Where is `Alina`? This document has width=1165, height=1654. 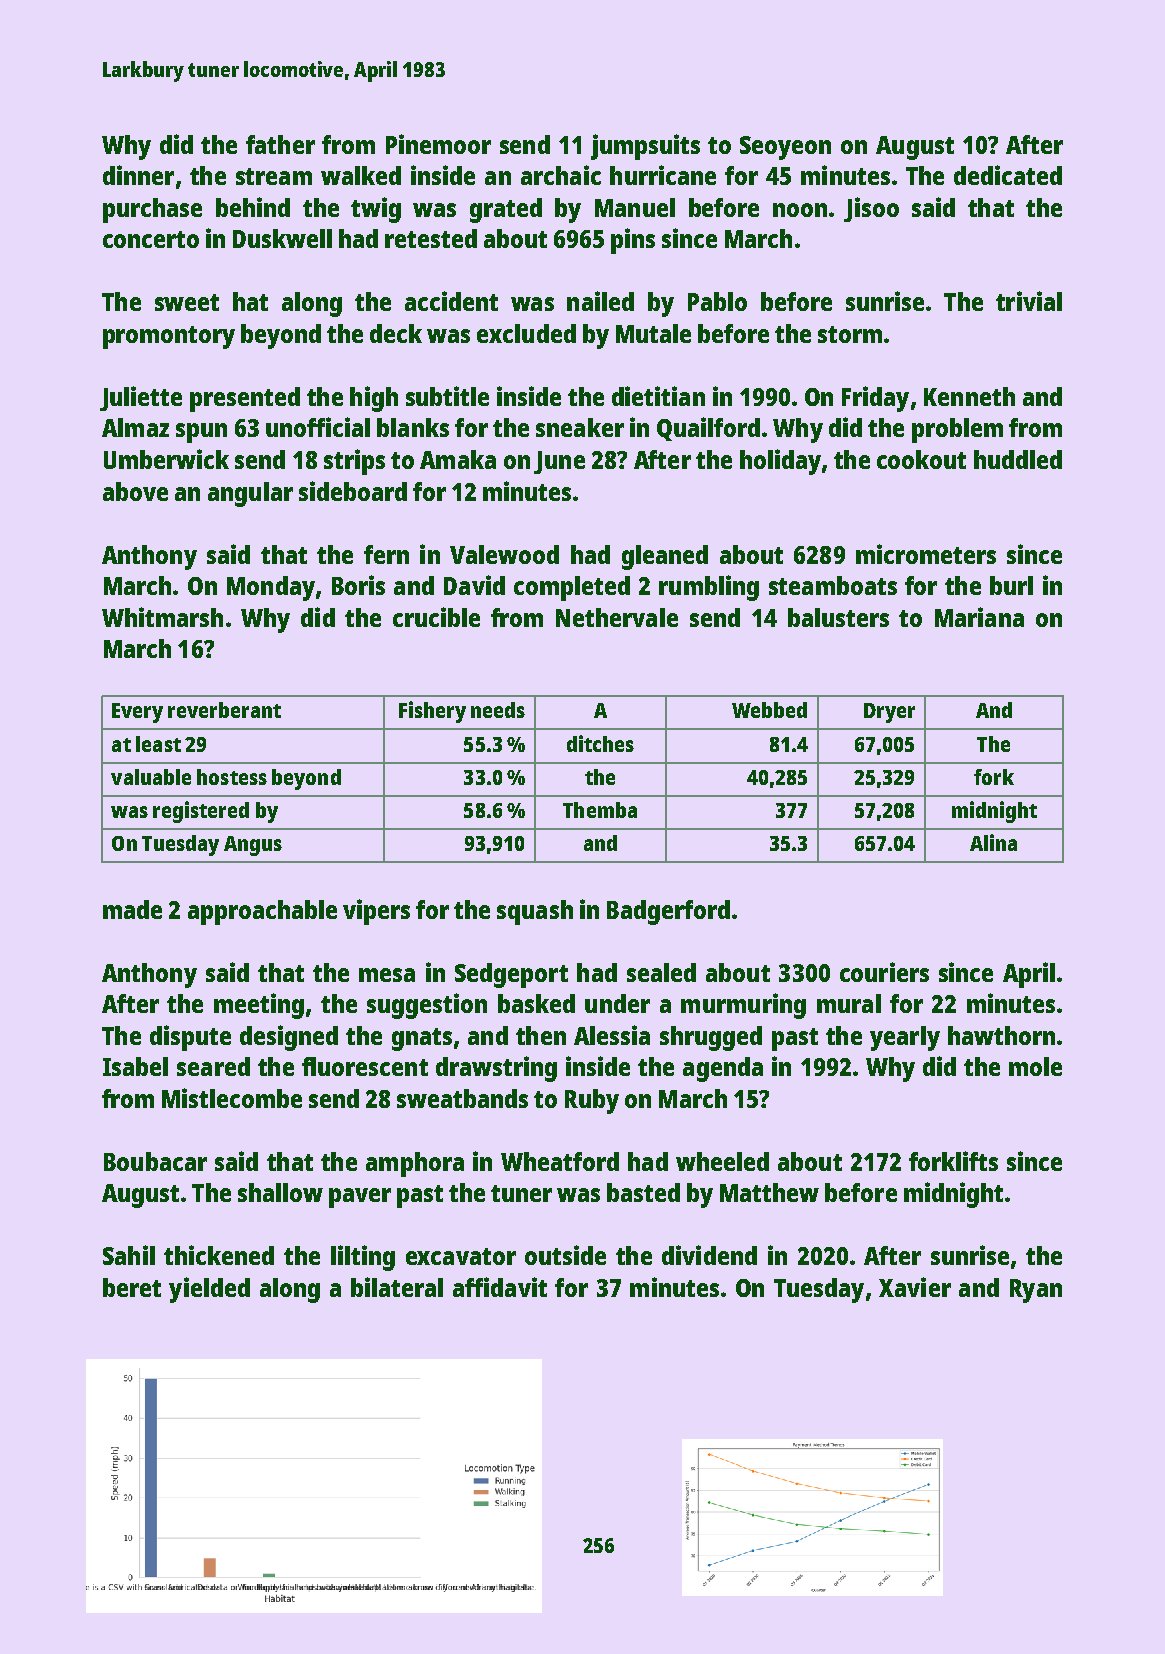 Alina is located at coordinates (993, 842).
